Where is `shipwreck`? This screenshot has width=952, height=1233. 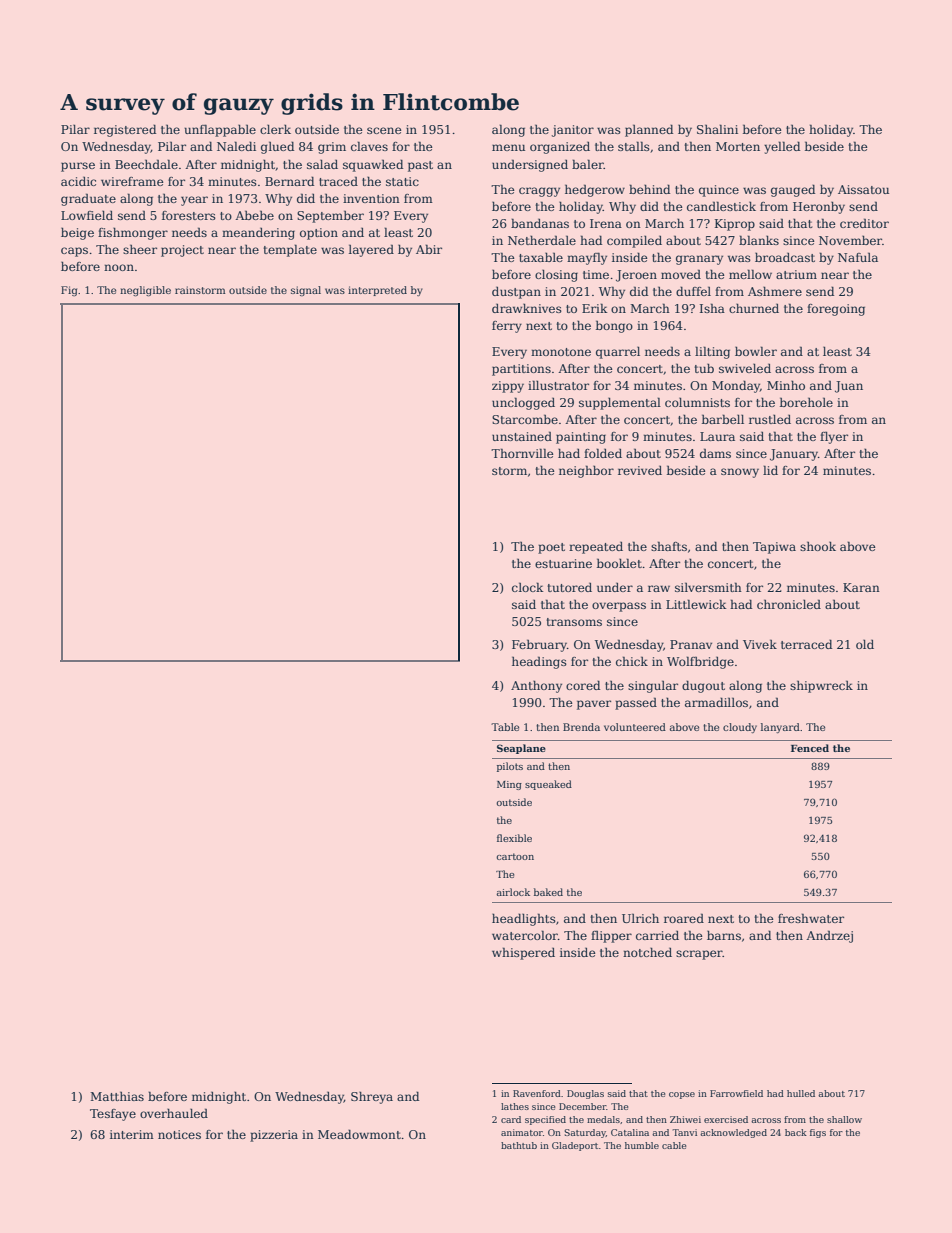
shipwreck is located at coordinates (821, 686).
